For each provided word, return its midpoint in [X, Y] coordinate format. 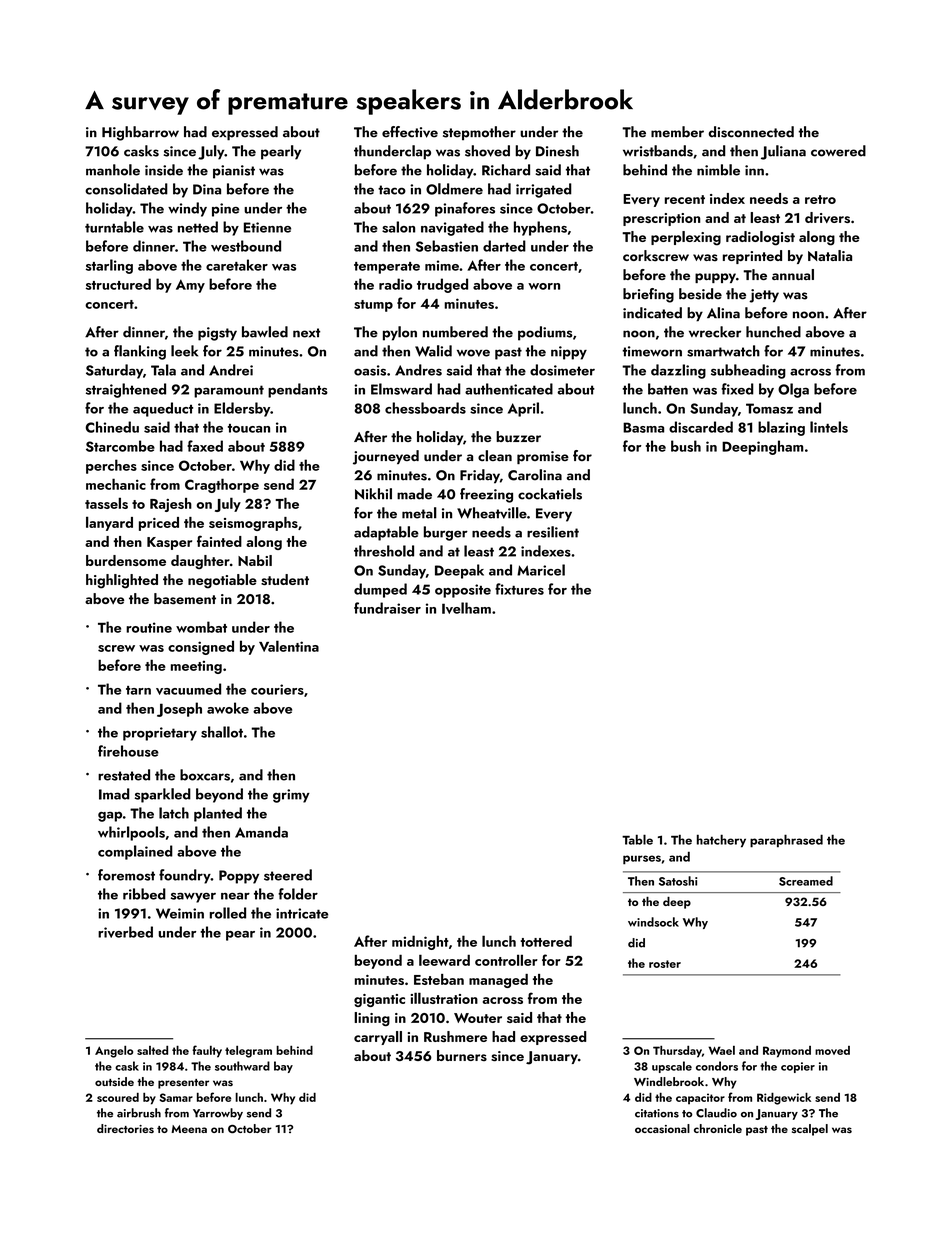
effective [410, 132]
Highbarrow [140, 133]
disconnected [751, 132]
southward [242, 1066]
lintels [829, 427]
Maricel [541, 570]
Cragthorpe [222, 485]
